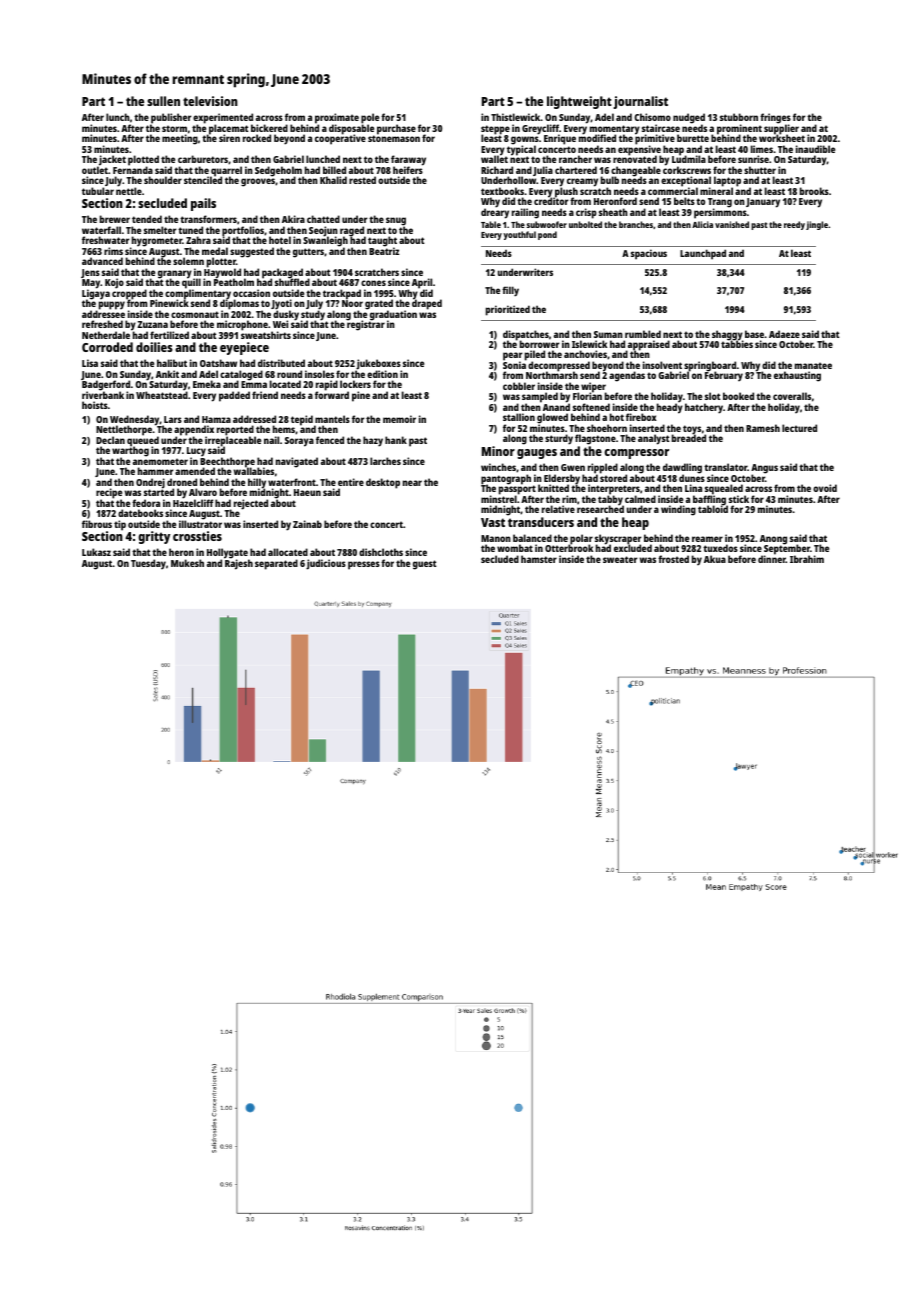 The image size is (924, 1308). I want to click on prominent, so click(739, 129).
